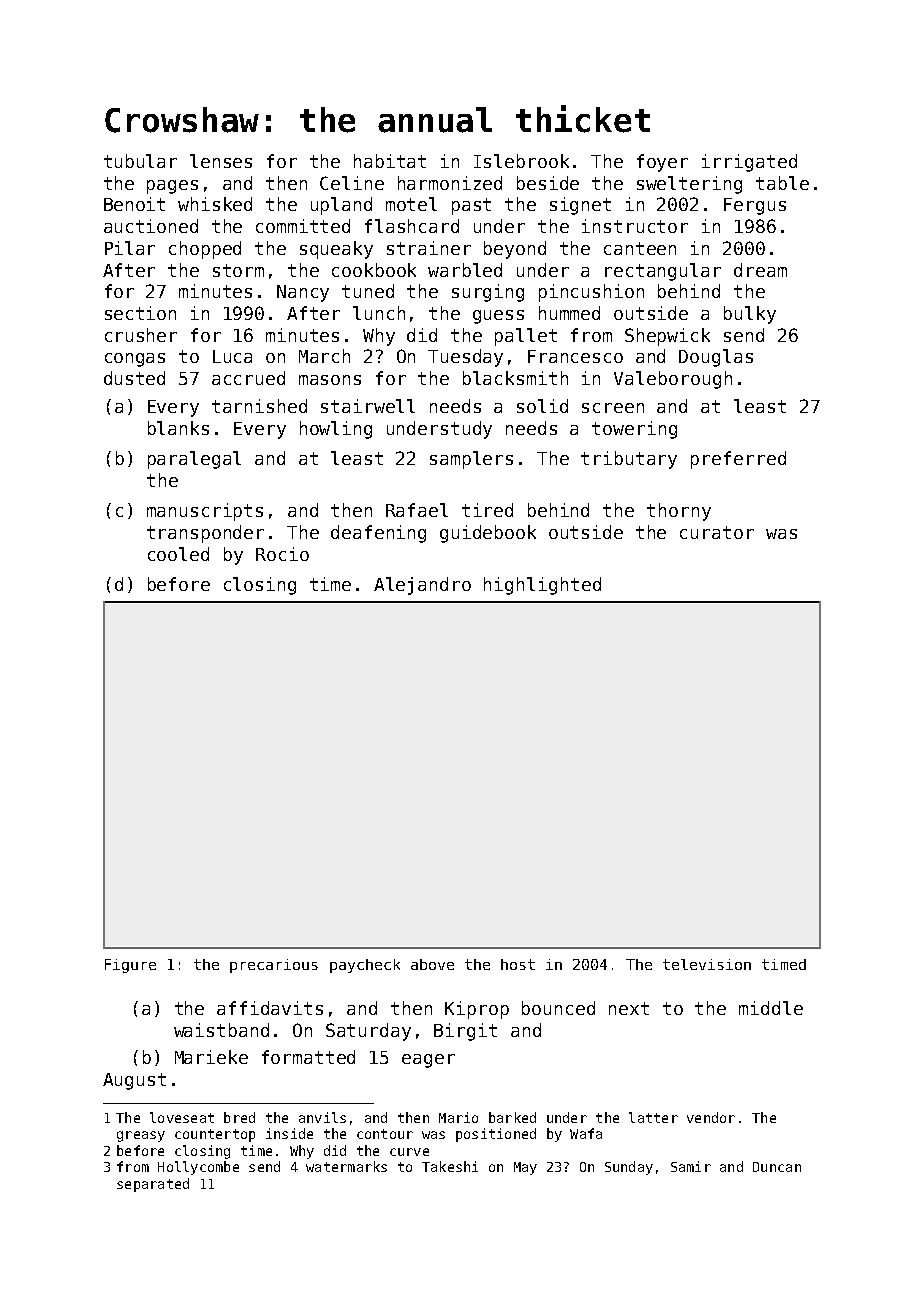  I want to click on television, so click(707, 964).
